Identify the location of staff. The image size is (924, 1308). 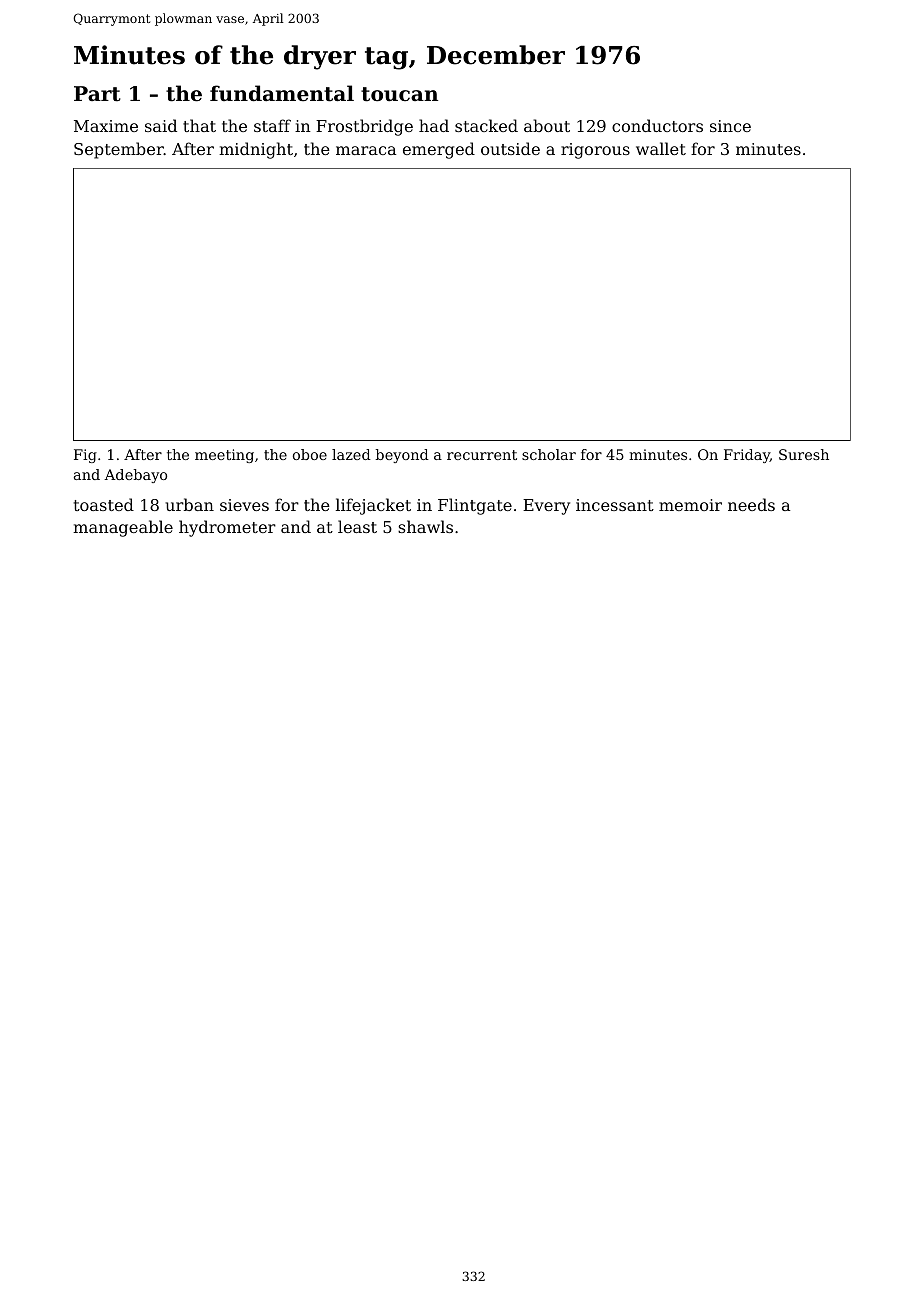
(272, 125).
